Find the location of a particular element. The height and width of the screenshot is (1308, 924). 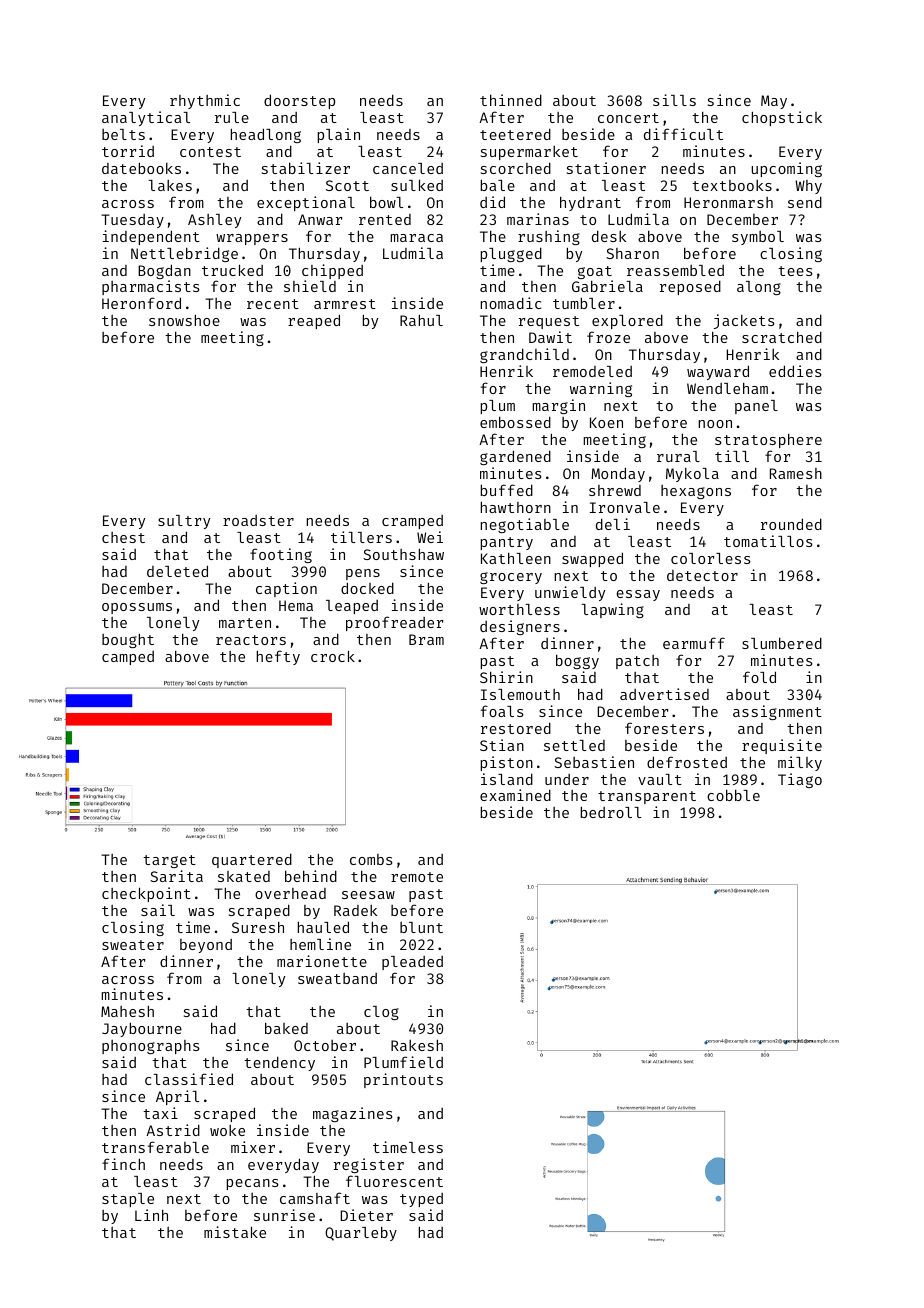

sultry is located at coordinates (184, 522).
